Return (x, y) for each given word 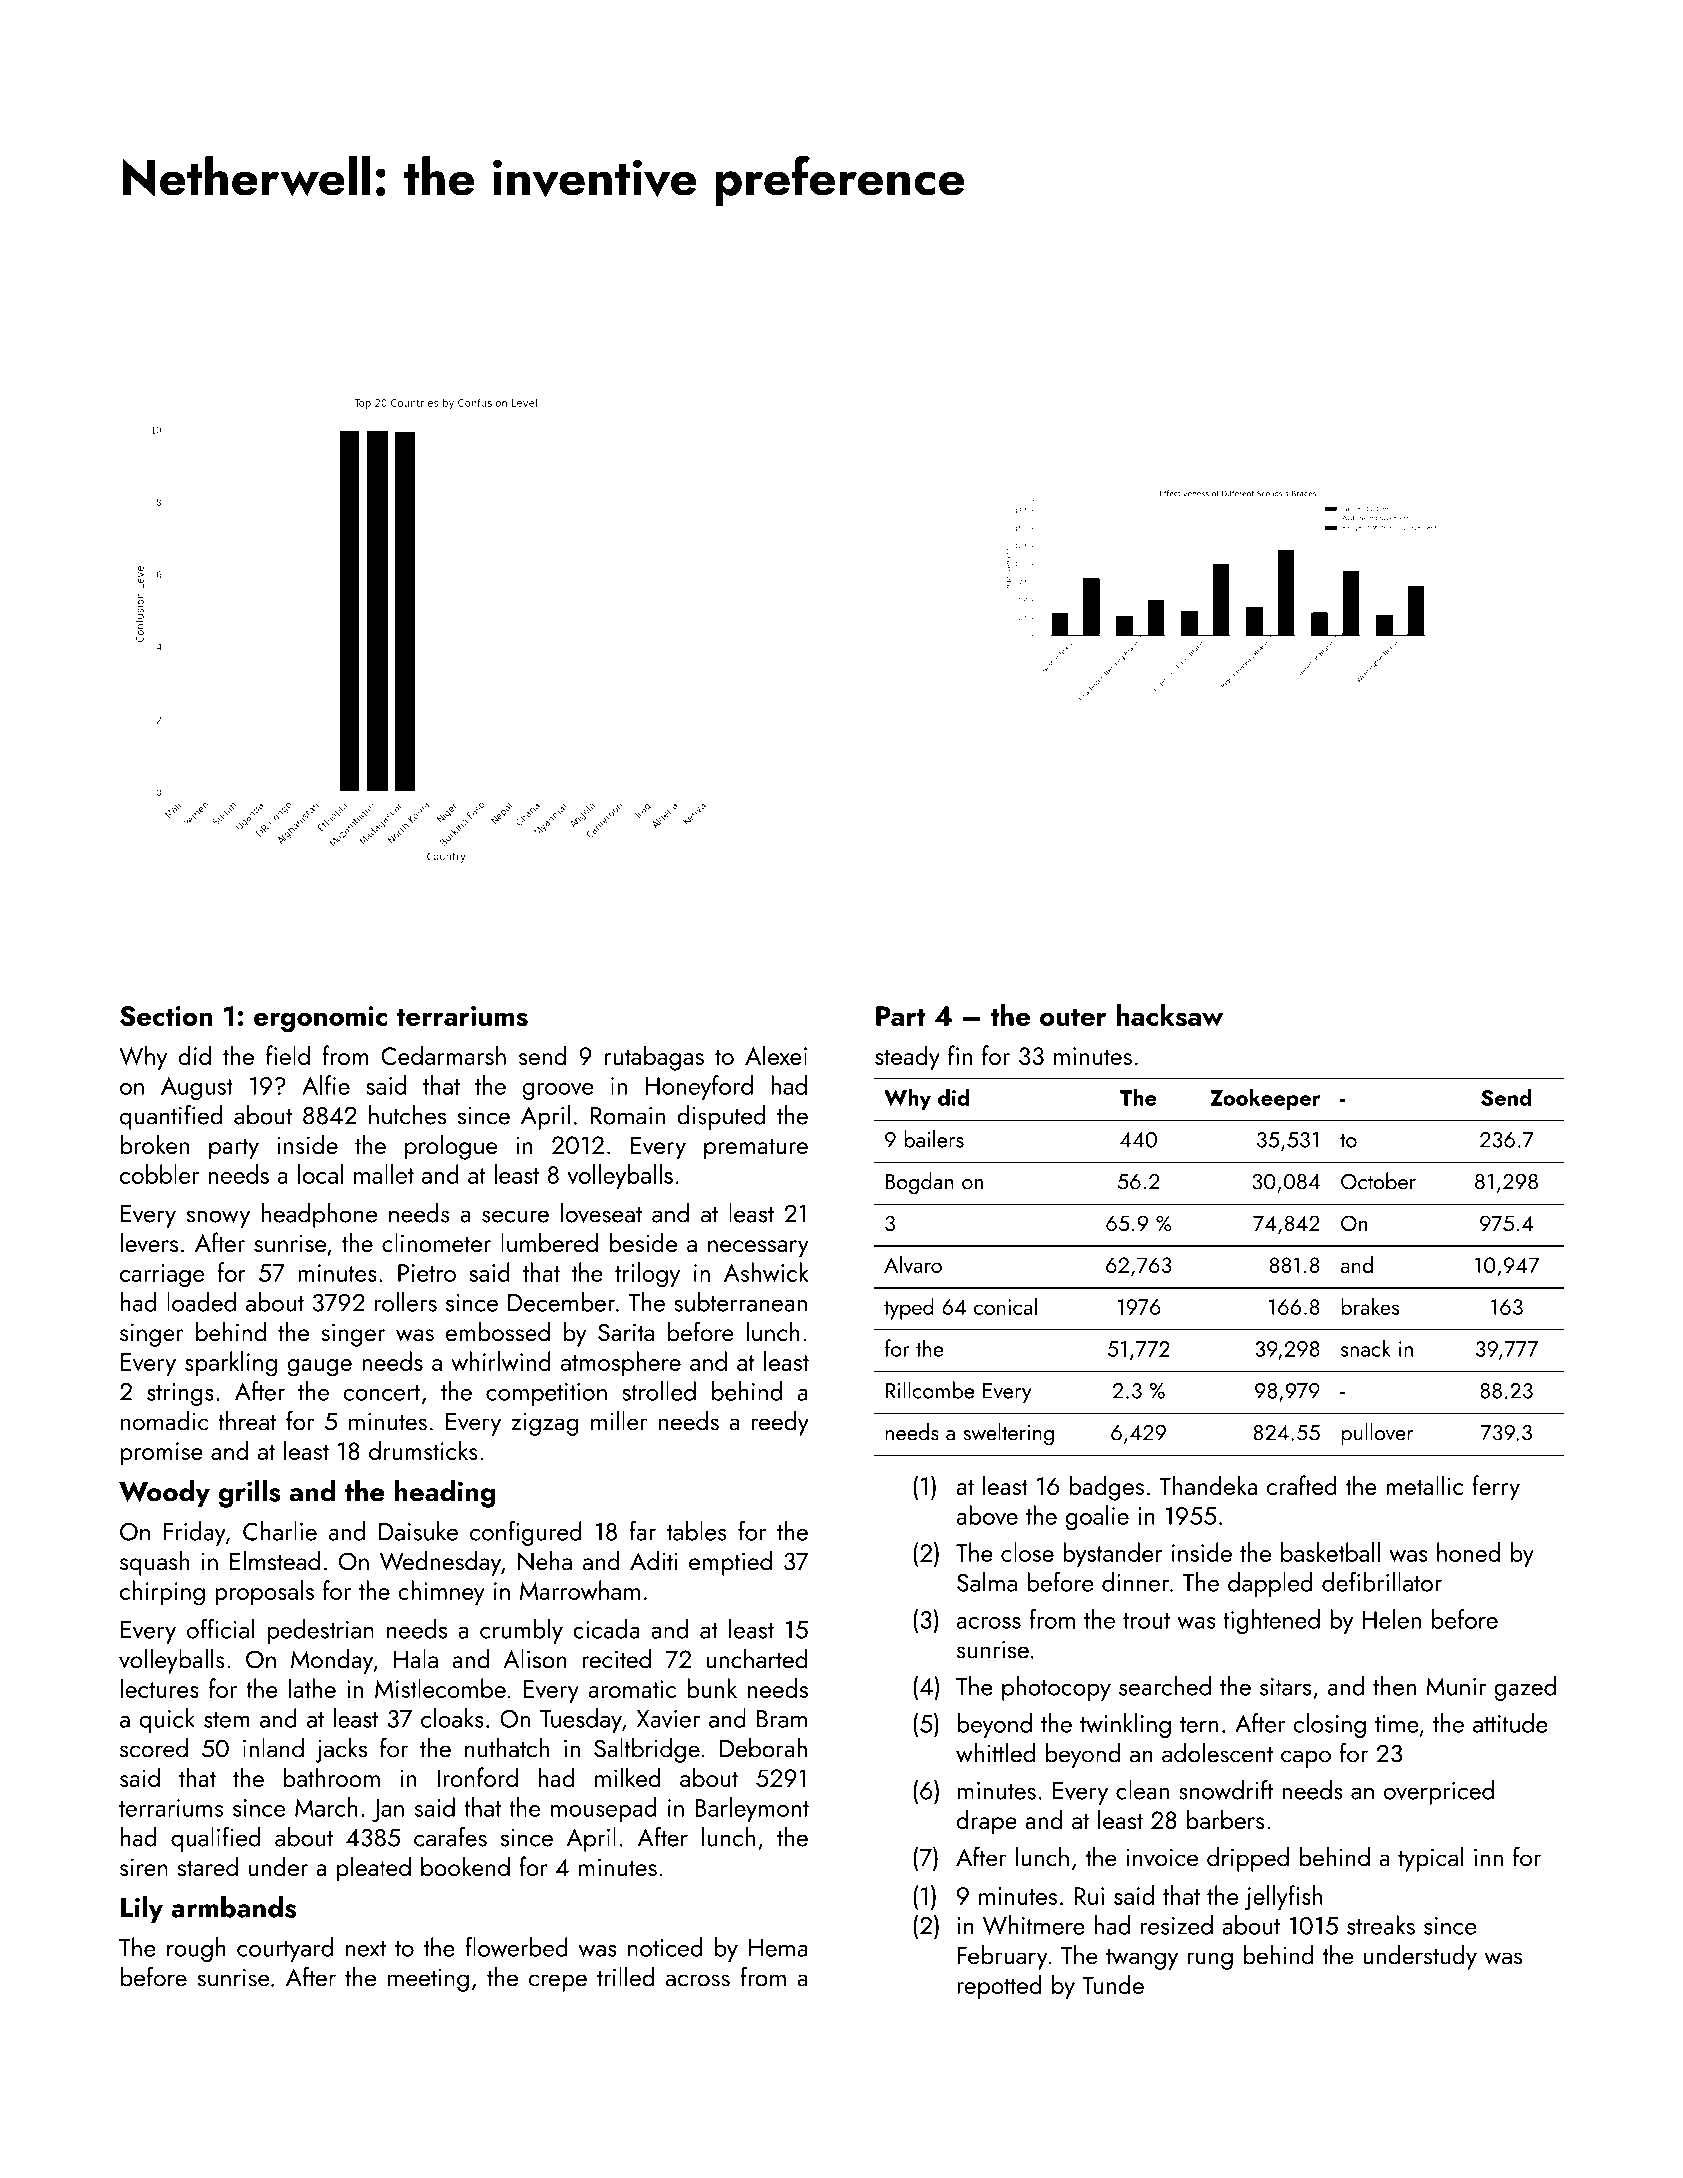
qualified (216, 1839)
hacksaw (1170, 1015)
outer (1073, 1017)
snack (1366, 1348)
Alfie (326, 1085)
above (987, 1515)
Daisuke (418, 1531)
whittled (995, 1752)
